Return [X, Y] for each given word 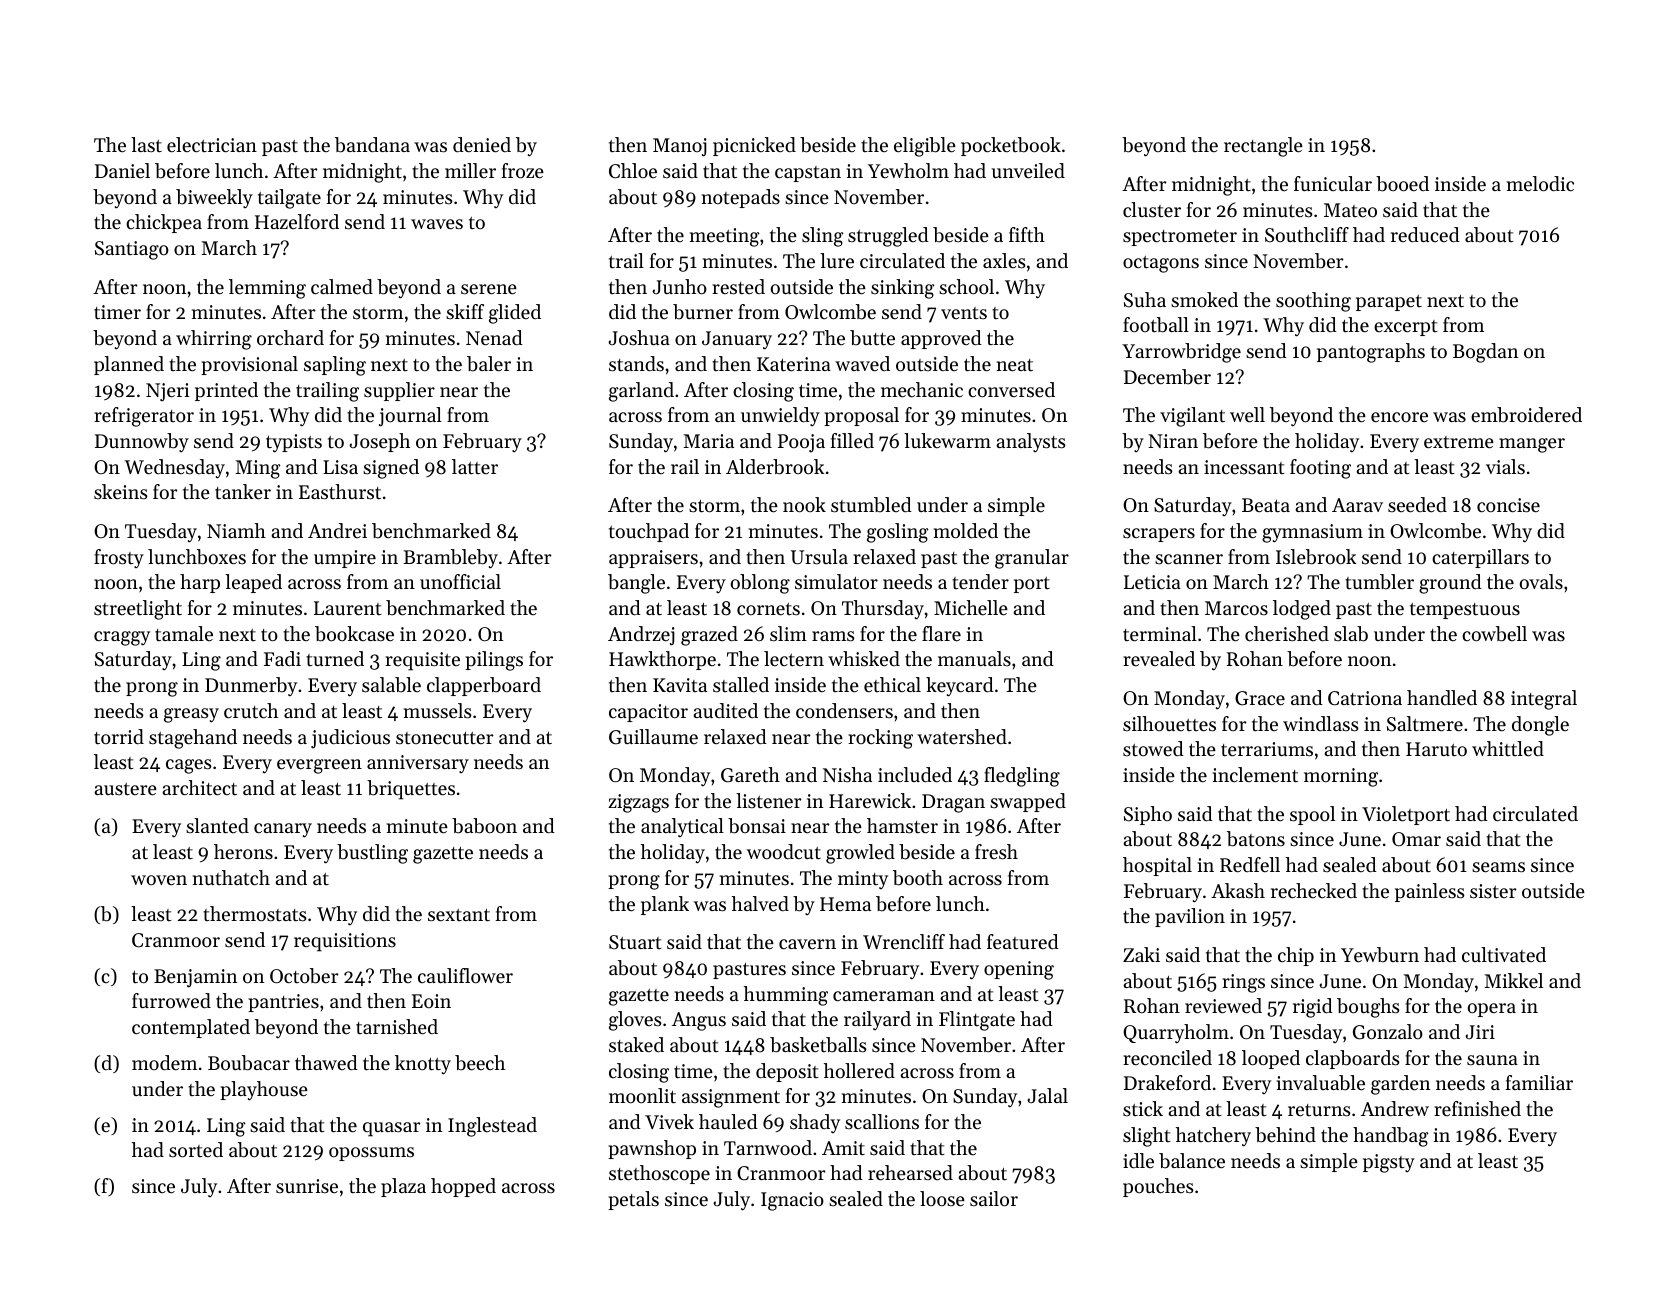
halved [760, 904]
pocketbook [1011, 146]
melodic [1540, 184]
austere [125, 789]
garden [1400, 1085]
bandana [372, 145]
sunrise [307, 1186]
